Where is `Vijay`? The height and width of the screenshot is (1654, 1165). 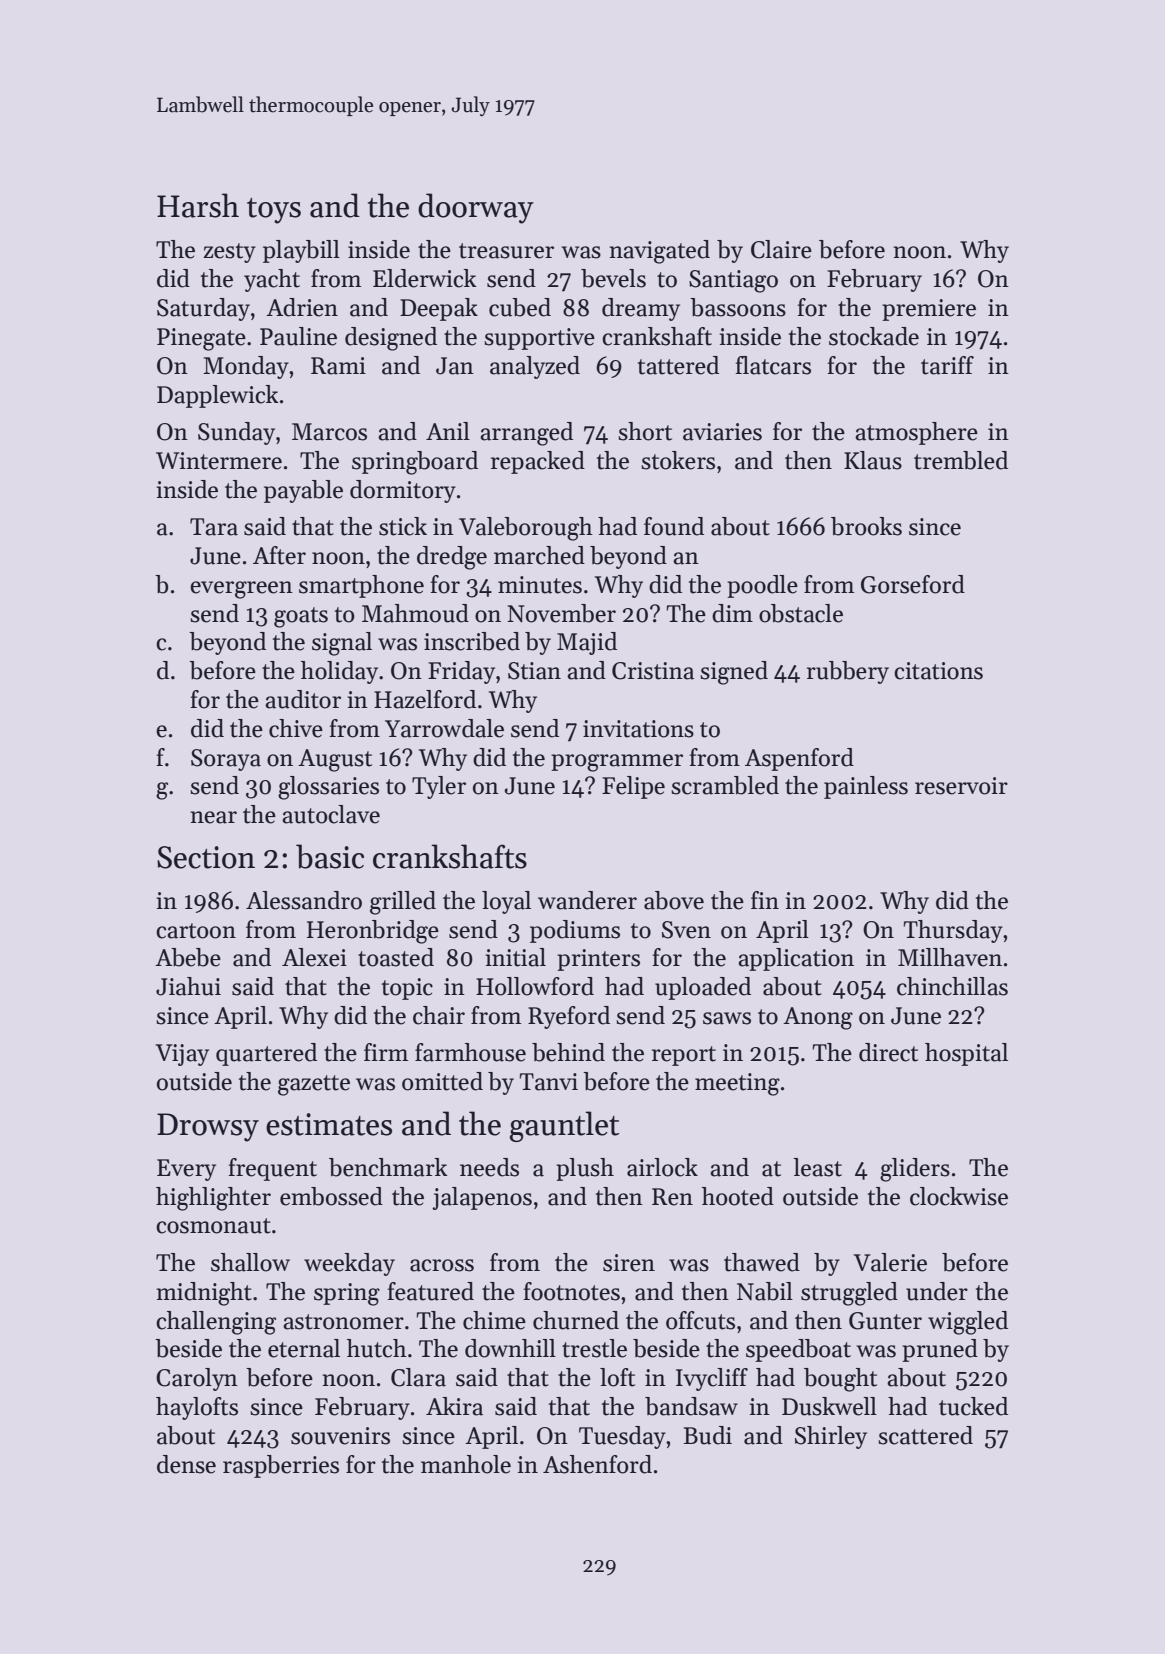 Vijay is located at coordinates (182, 1055).
